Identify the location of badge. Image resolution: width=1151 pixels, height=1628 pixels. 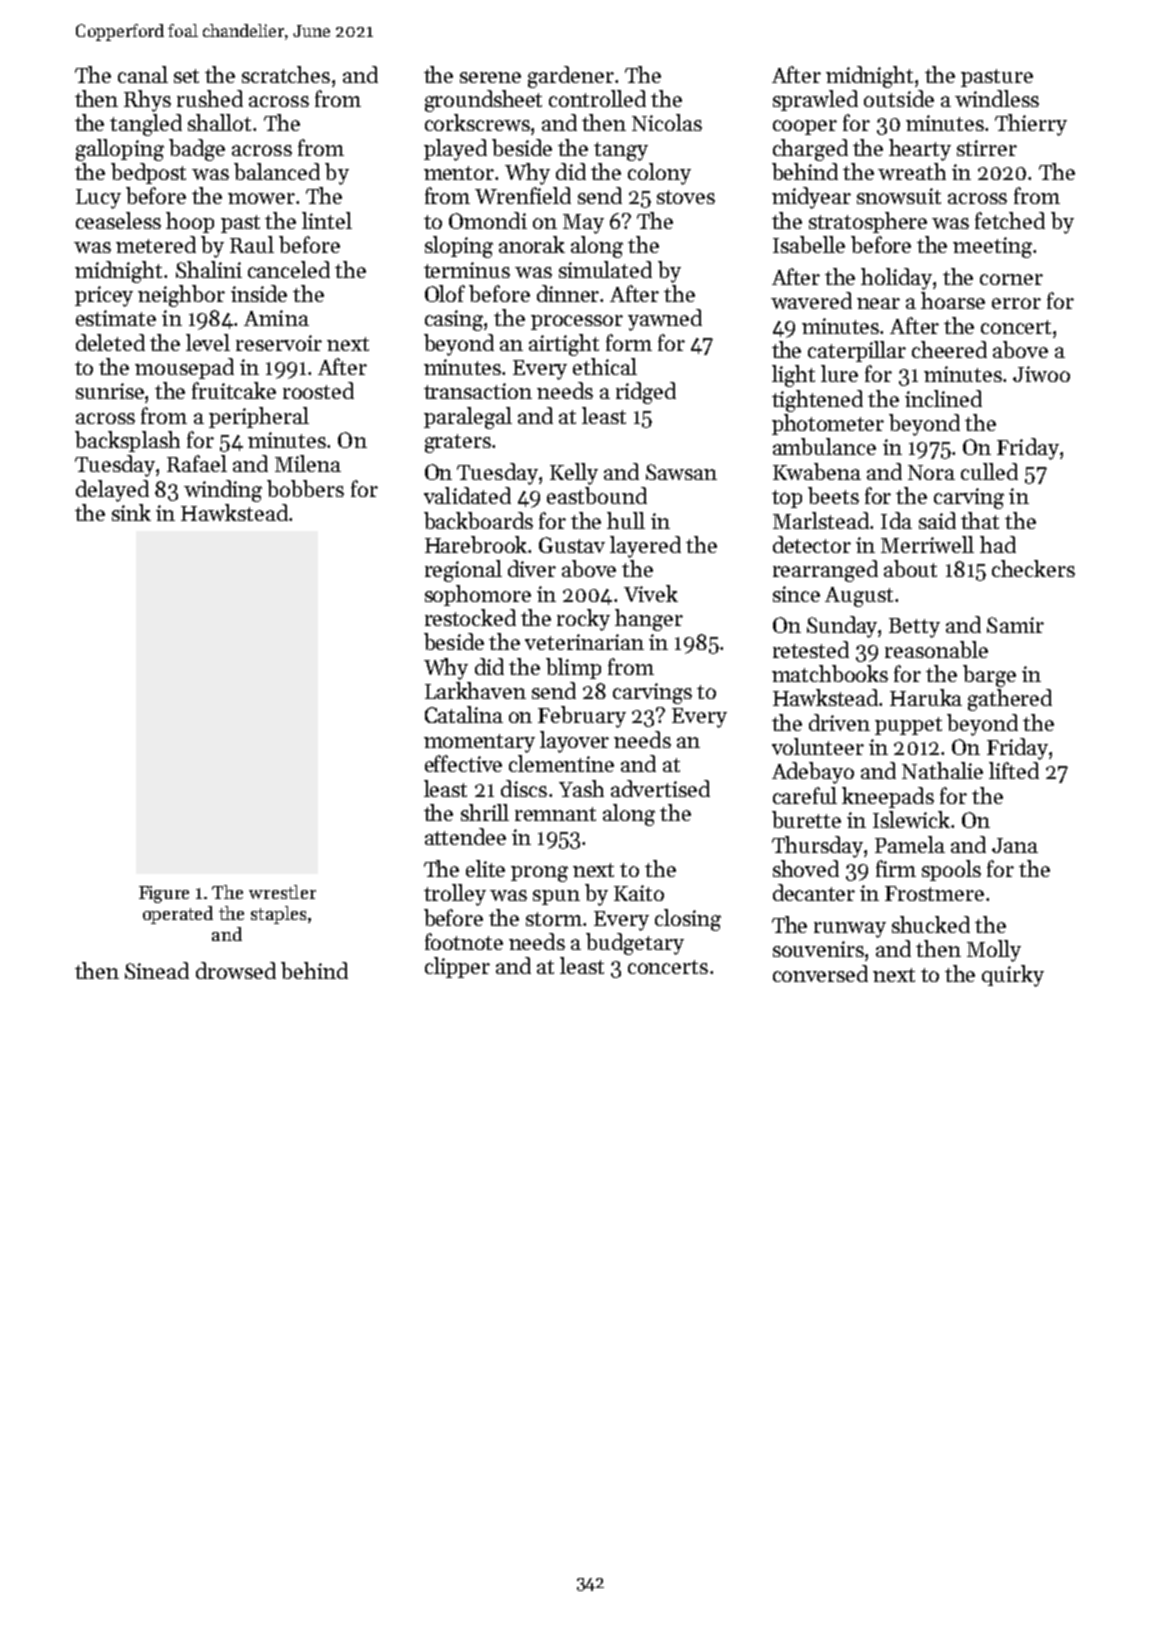
(197, 150).
